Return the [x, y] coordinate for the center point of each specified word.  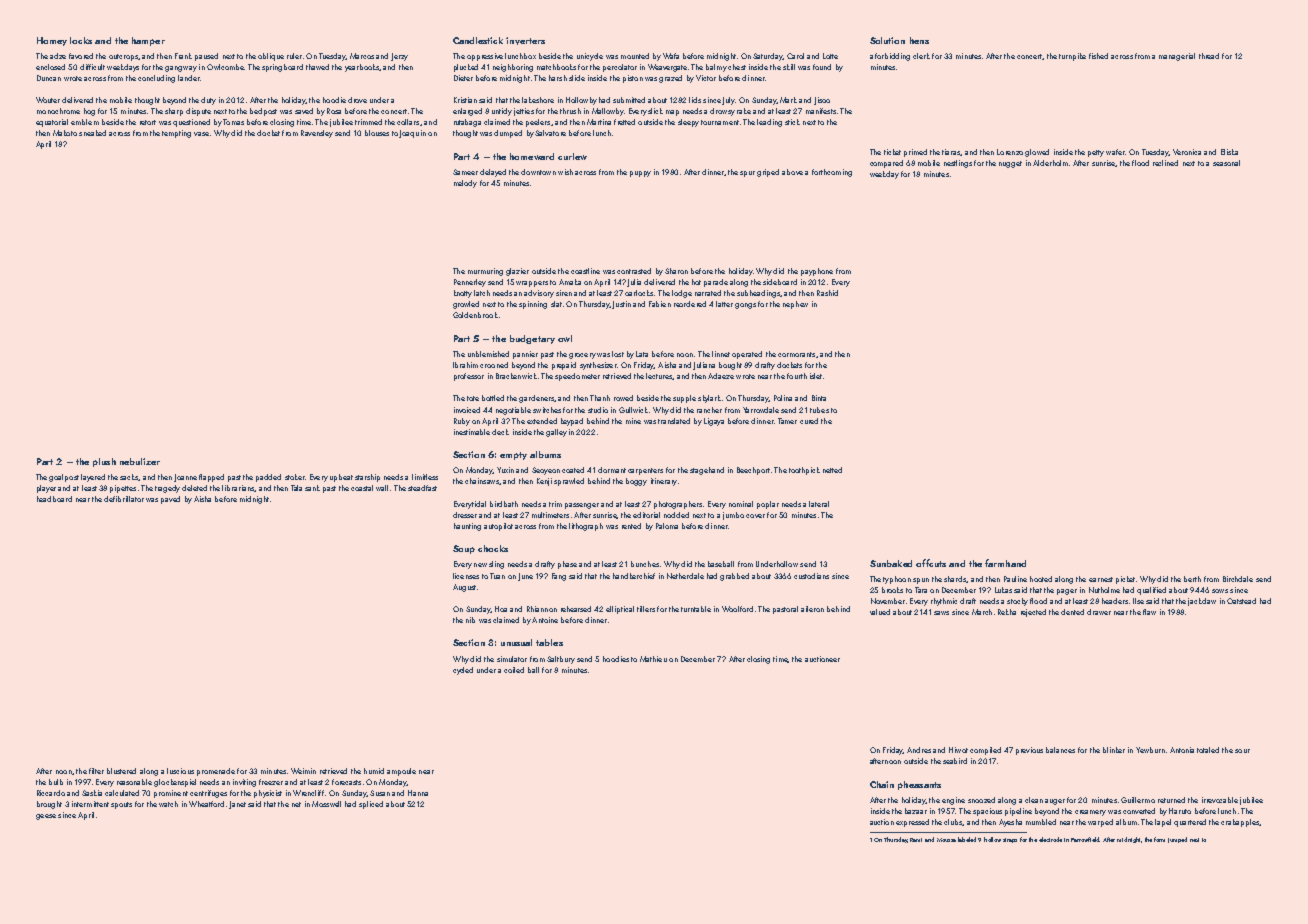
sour [1242, 751]
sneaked [92, 133]
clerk [921, 56]
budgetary [532, 339]
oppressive [485, 57]
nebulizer [140, 461]
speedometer [577, 377]
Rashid [827, 293]
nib [470, 620]
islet [816, 376]
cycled [463, 671]
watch [168, 804]
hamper [148, 41]
